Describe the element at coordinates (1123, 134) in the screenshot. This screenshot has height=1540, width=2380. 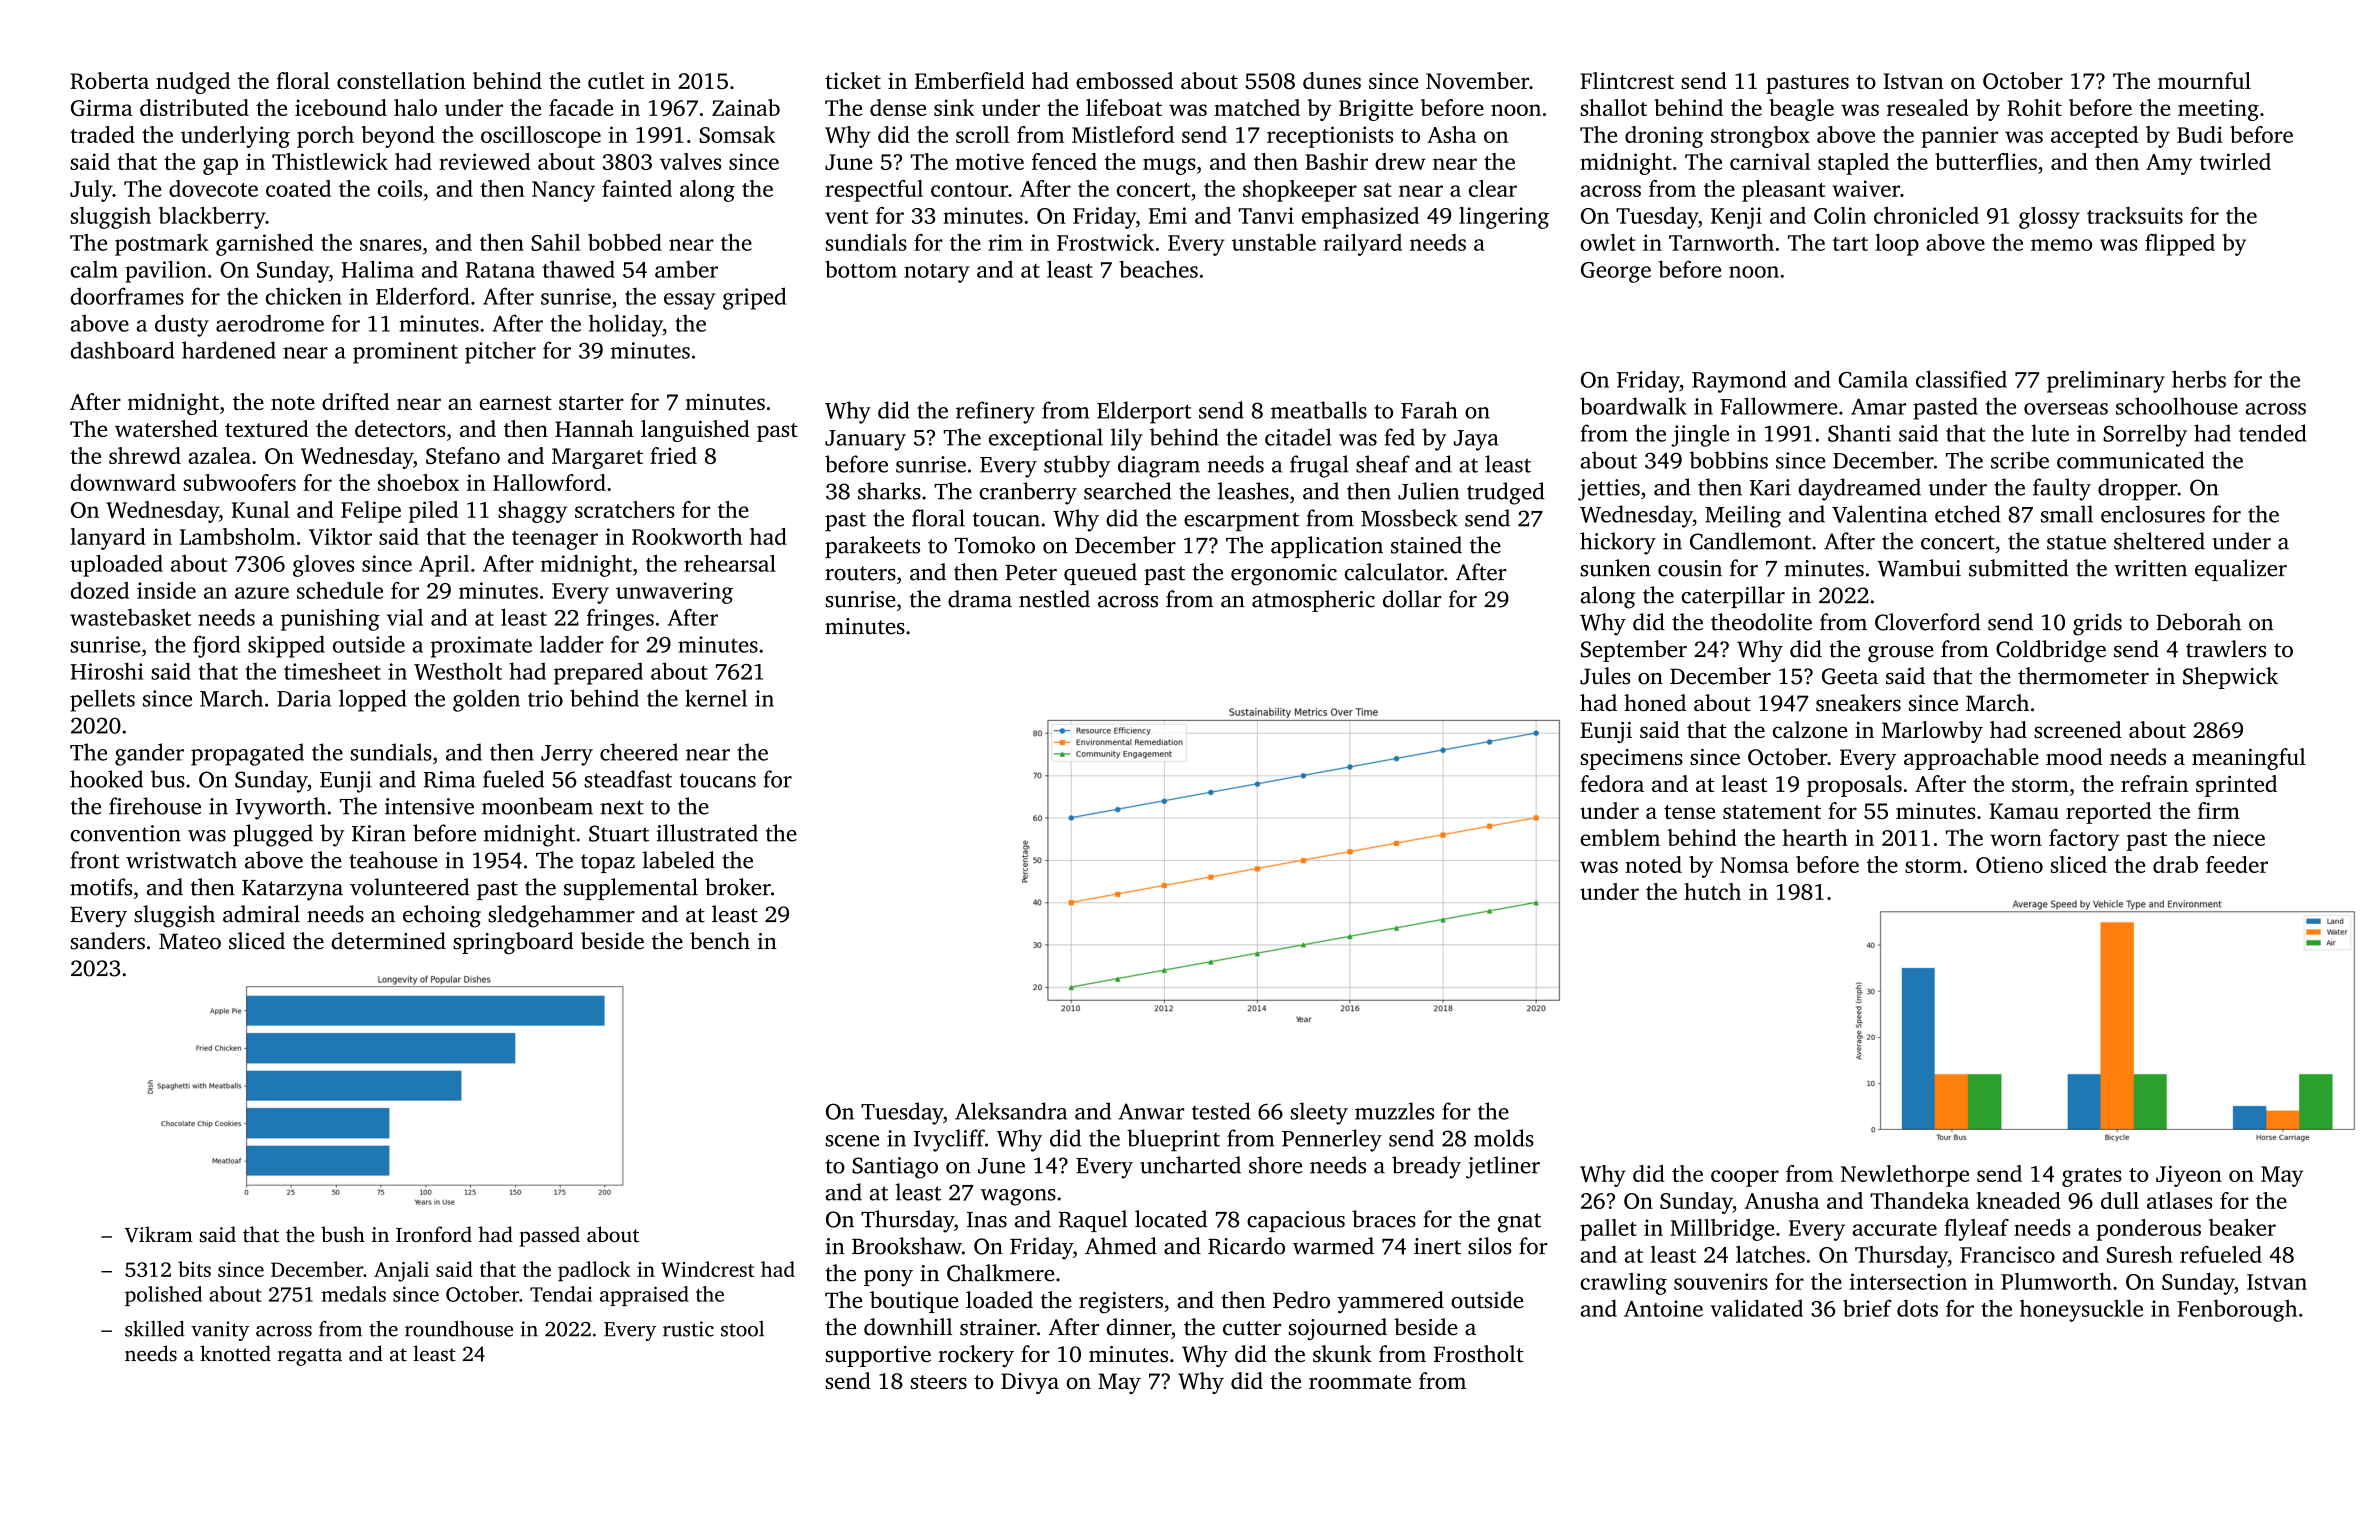
I see `Mistleford` at that location.
